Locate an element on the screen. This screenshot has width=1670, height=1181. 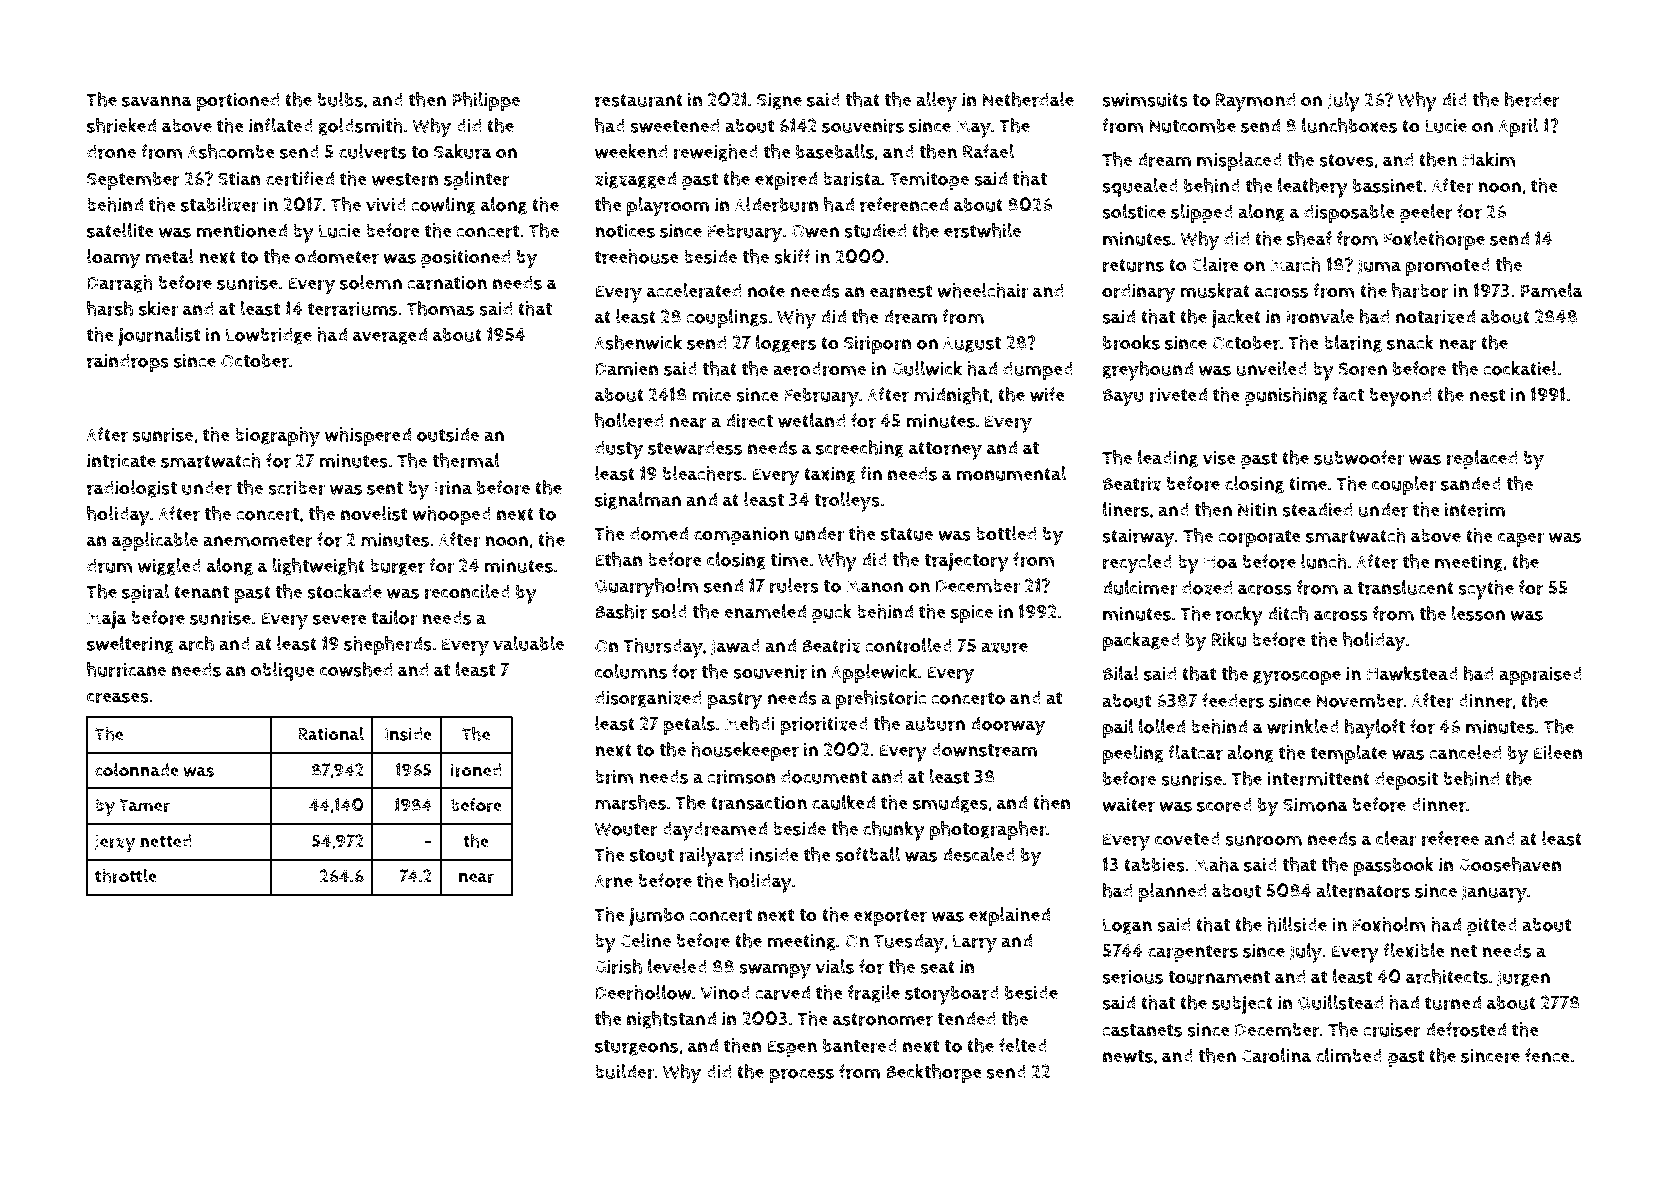
sent is located at coordinates (385, 488).
